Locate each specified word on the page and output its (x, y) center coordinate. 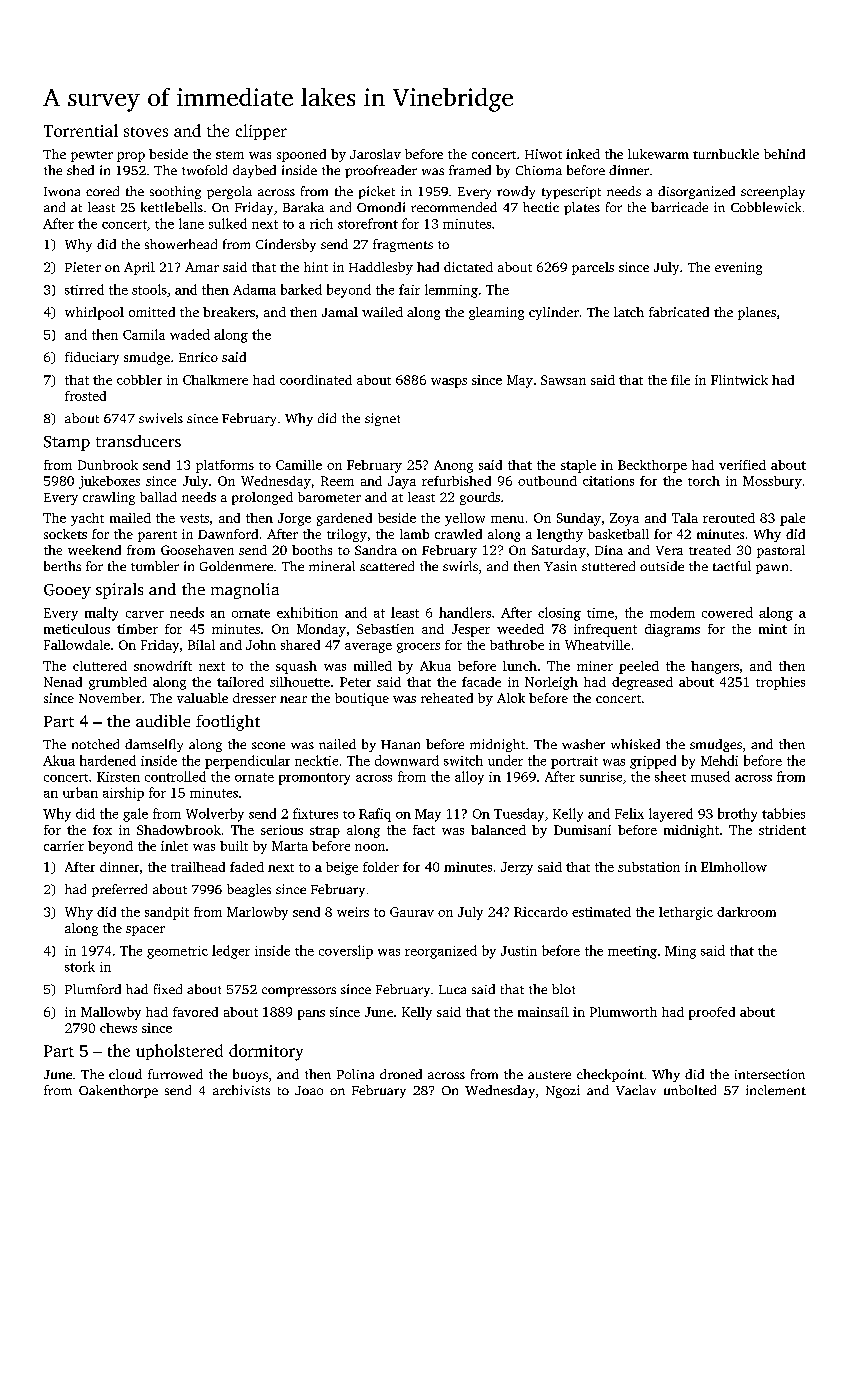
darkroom (746, 912)
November (110, 698)
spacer (145, 931)
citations (608, 481)
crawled (458, 534)
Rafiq (375, 815)
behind (784, 154)
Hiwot (543, 154)
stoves (146, 132)
